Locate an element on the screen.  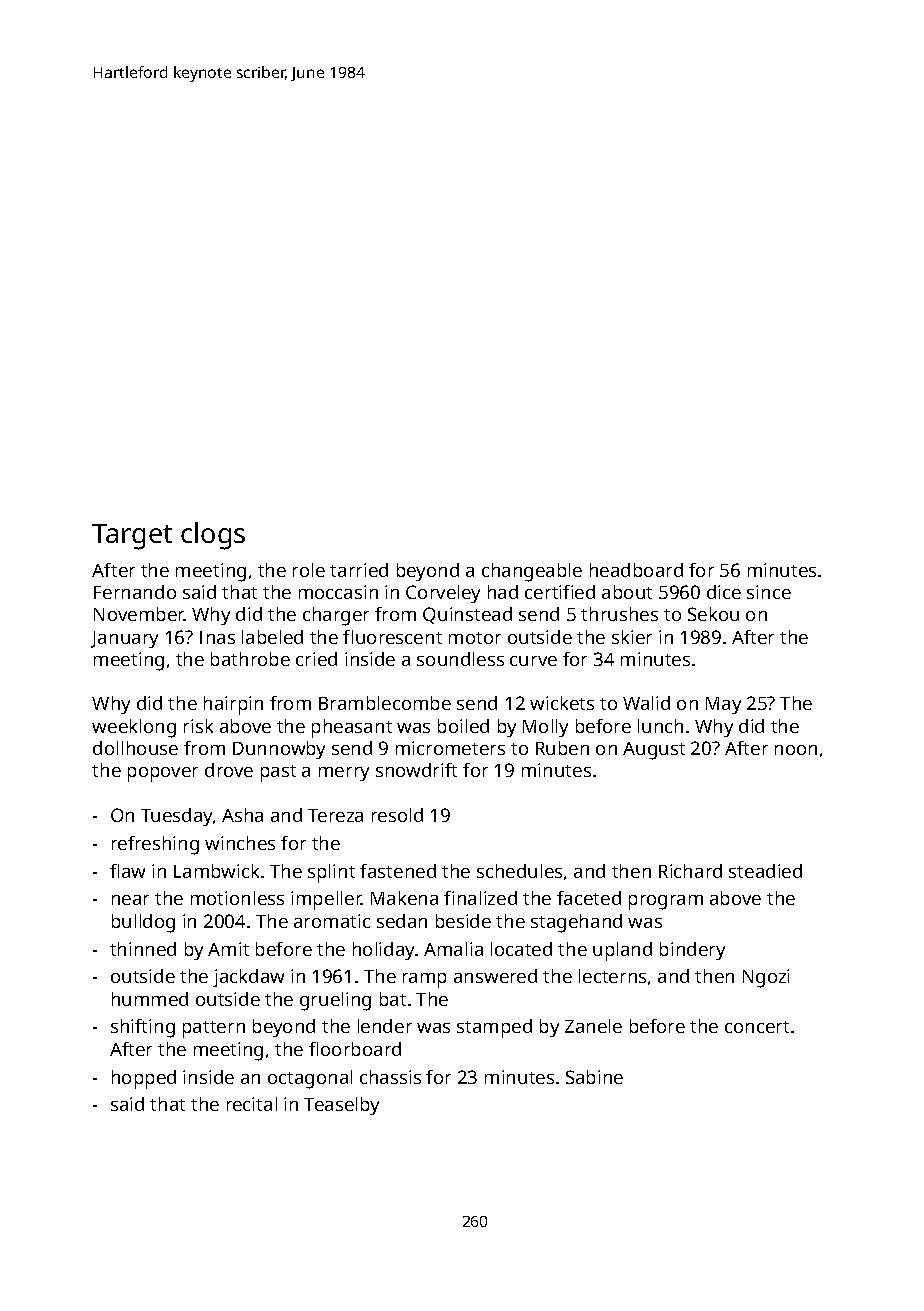
noon is located at coordinates (796, 750).
